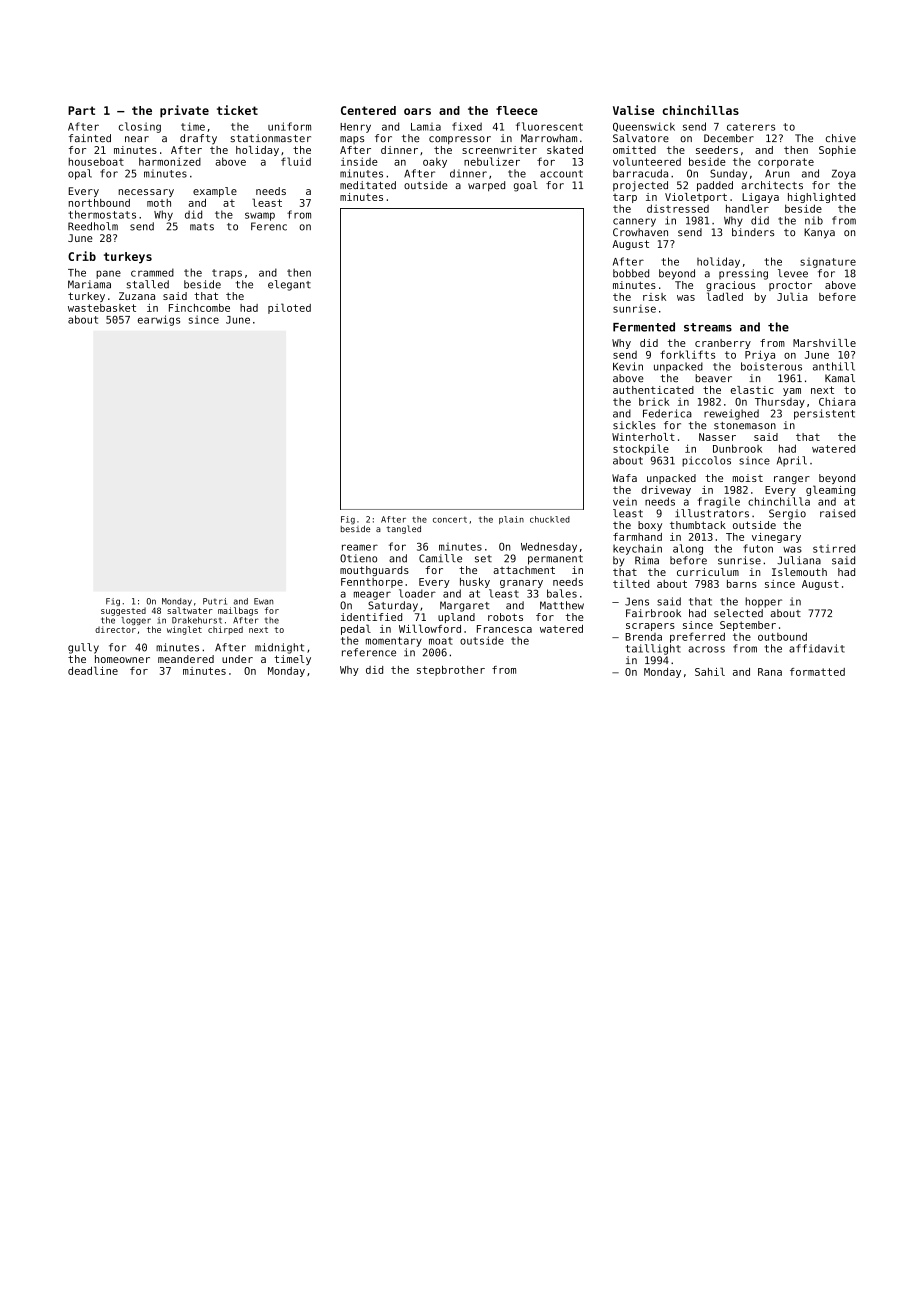 The width and height of the screenshot is (924, 1308). What do you see at coordinates (752, 390) in the screenshot?
I see `elastic` at bounding box center [752, 390].
